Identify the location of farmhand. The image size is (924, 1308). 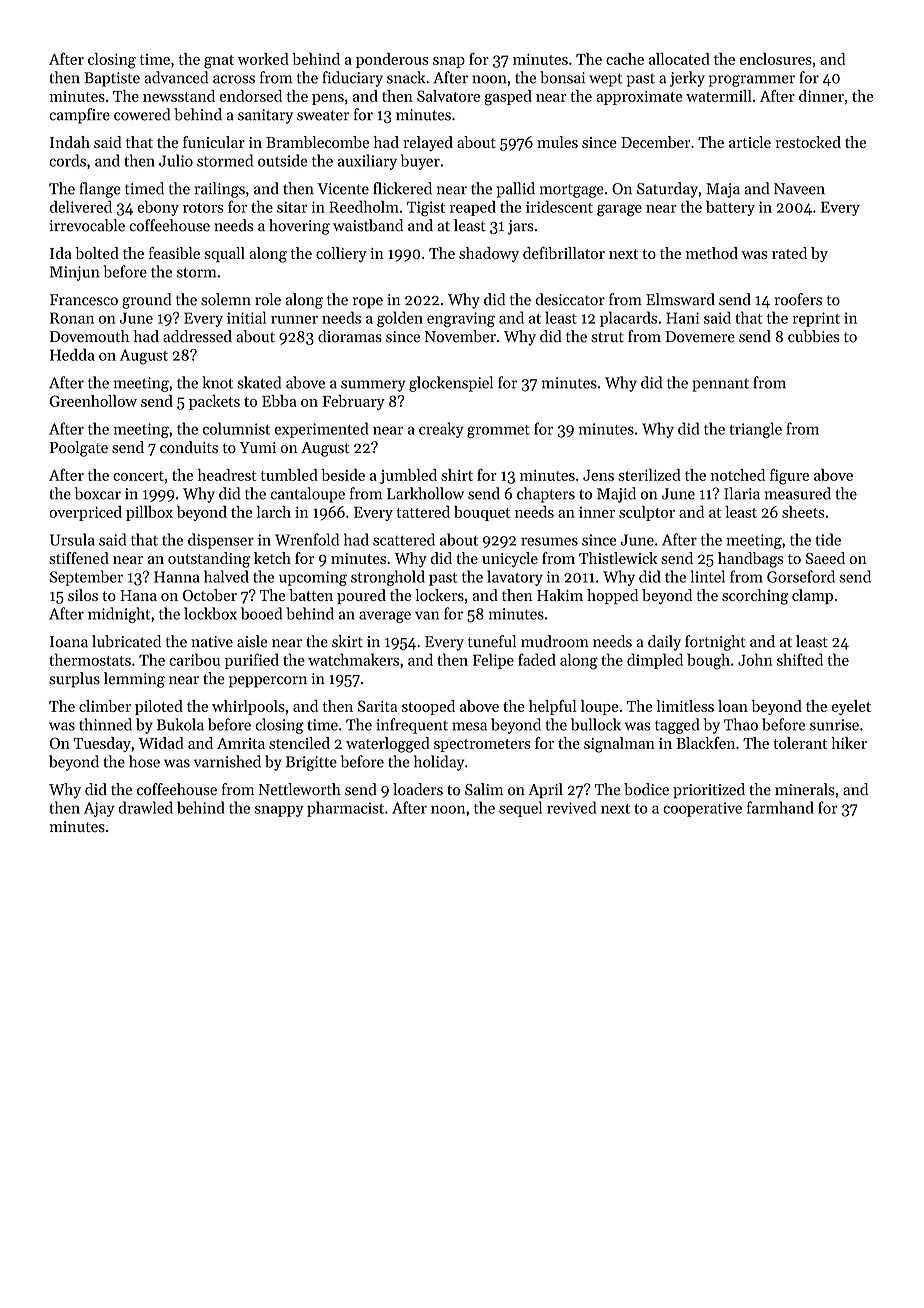
(780, 807).
